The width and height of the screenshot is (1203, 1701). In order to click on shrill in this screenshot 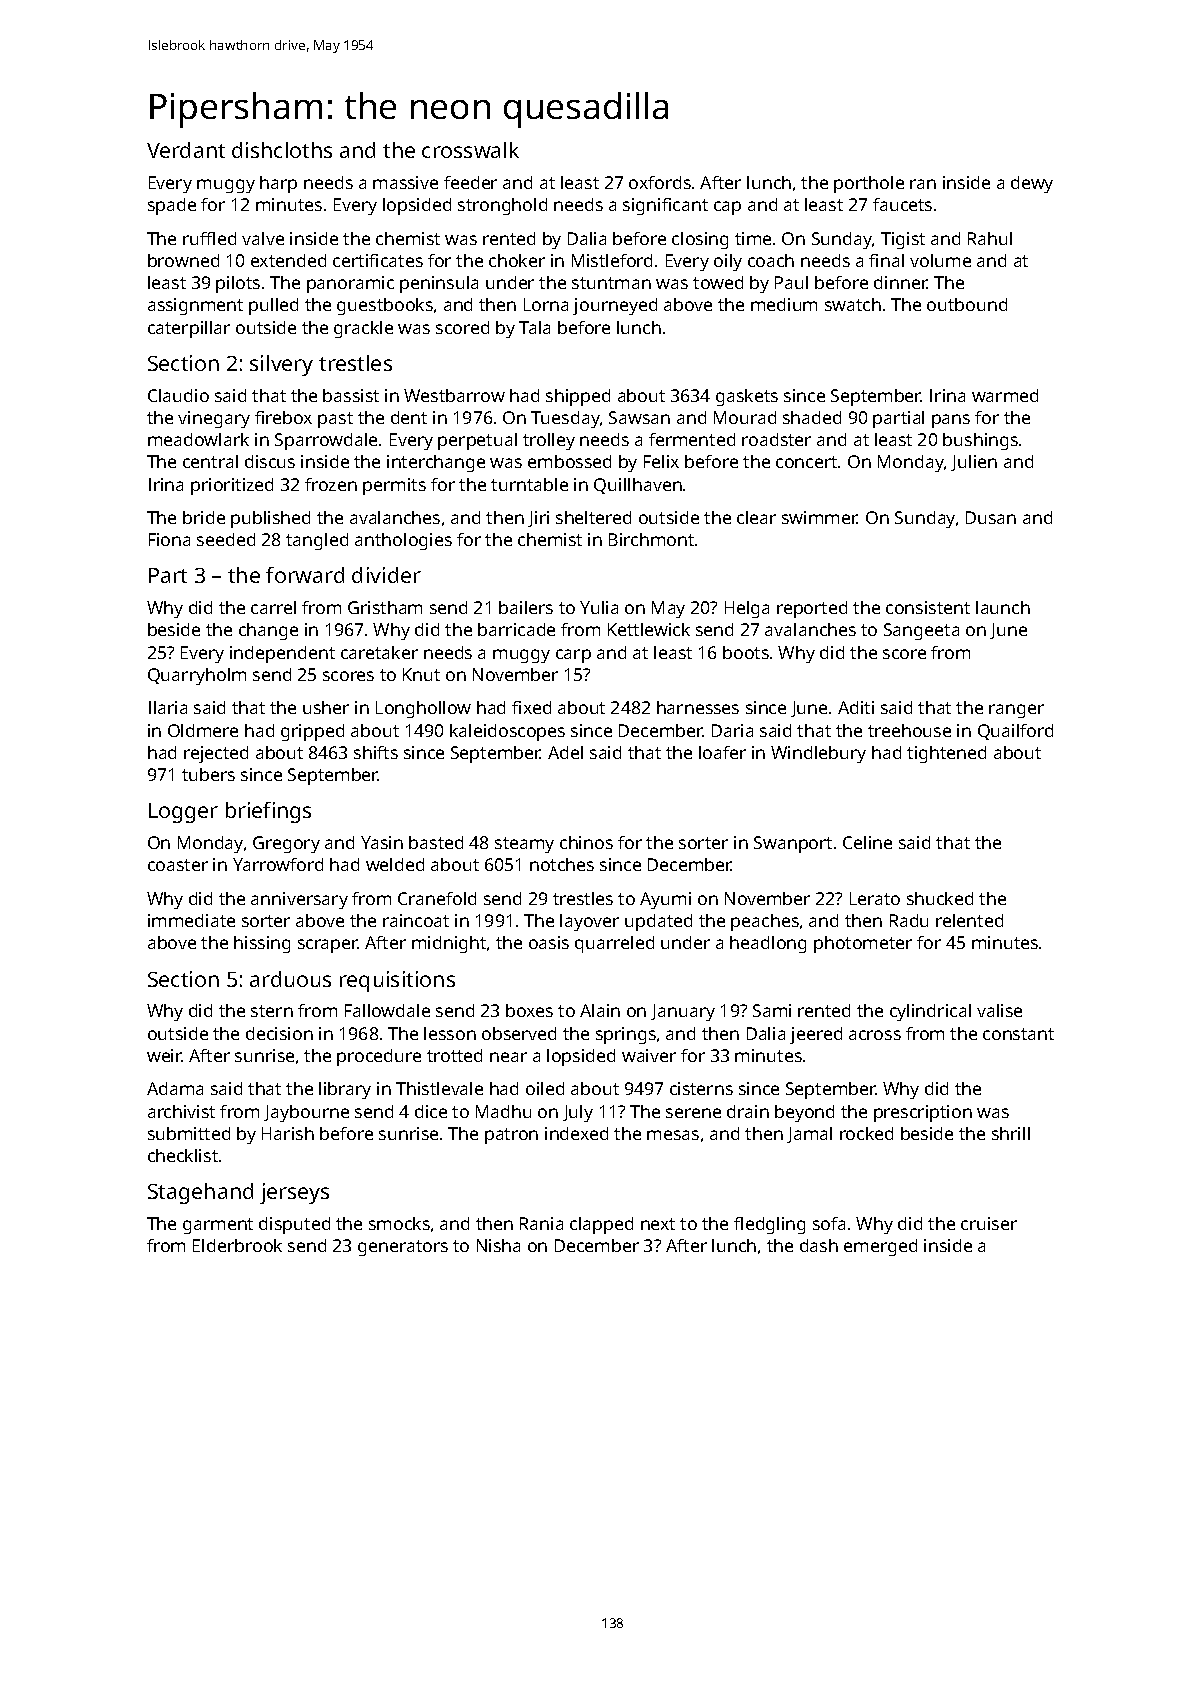, I will do `click(1011, 1133)`.
